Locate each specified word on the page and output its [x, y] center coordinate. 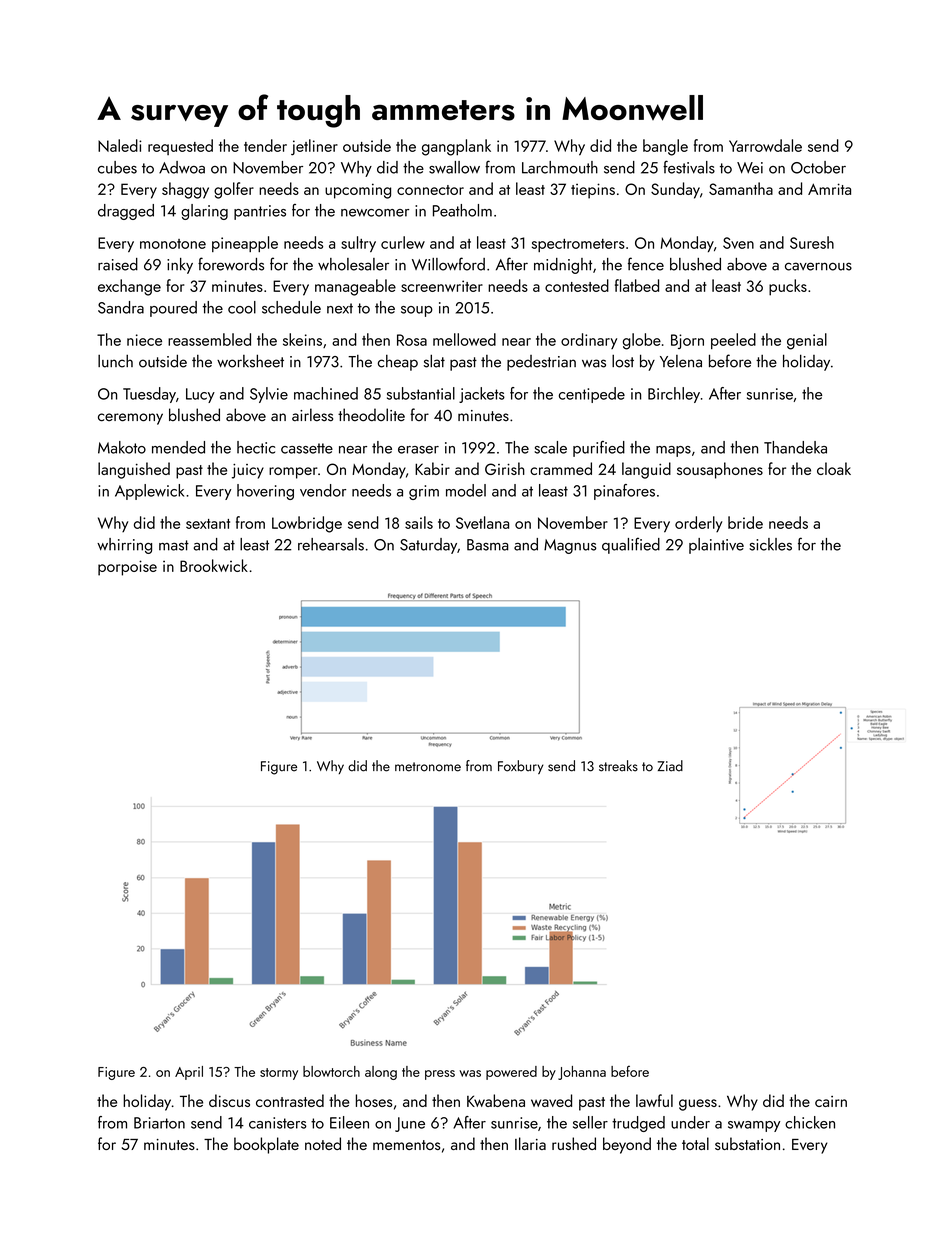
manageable [355, 287]
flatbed [637, 285]
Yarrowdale [765, 145]
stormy [279, 1074]
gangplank [456, 147]
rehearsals [331, 544]
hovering [265, 492]
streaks [618, 766]
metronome [428, 767]
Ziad [670, 766]
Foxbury [521, 767]
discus [229, 1100]
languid [646, 470]
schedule [291, 307]
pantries [260, 212]
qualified [631, 545]
